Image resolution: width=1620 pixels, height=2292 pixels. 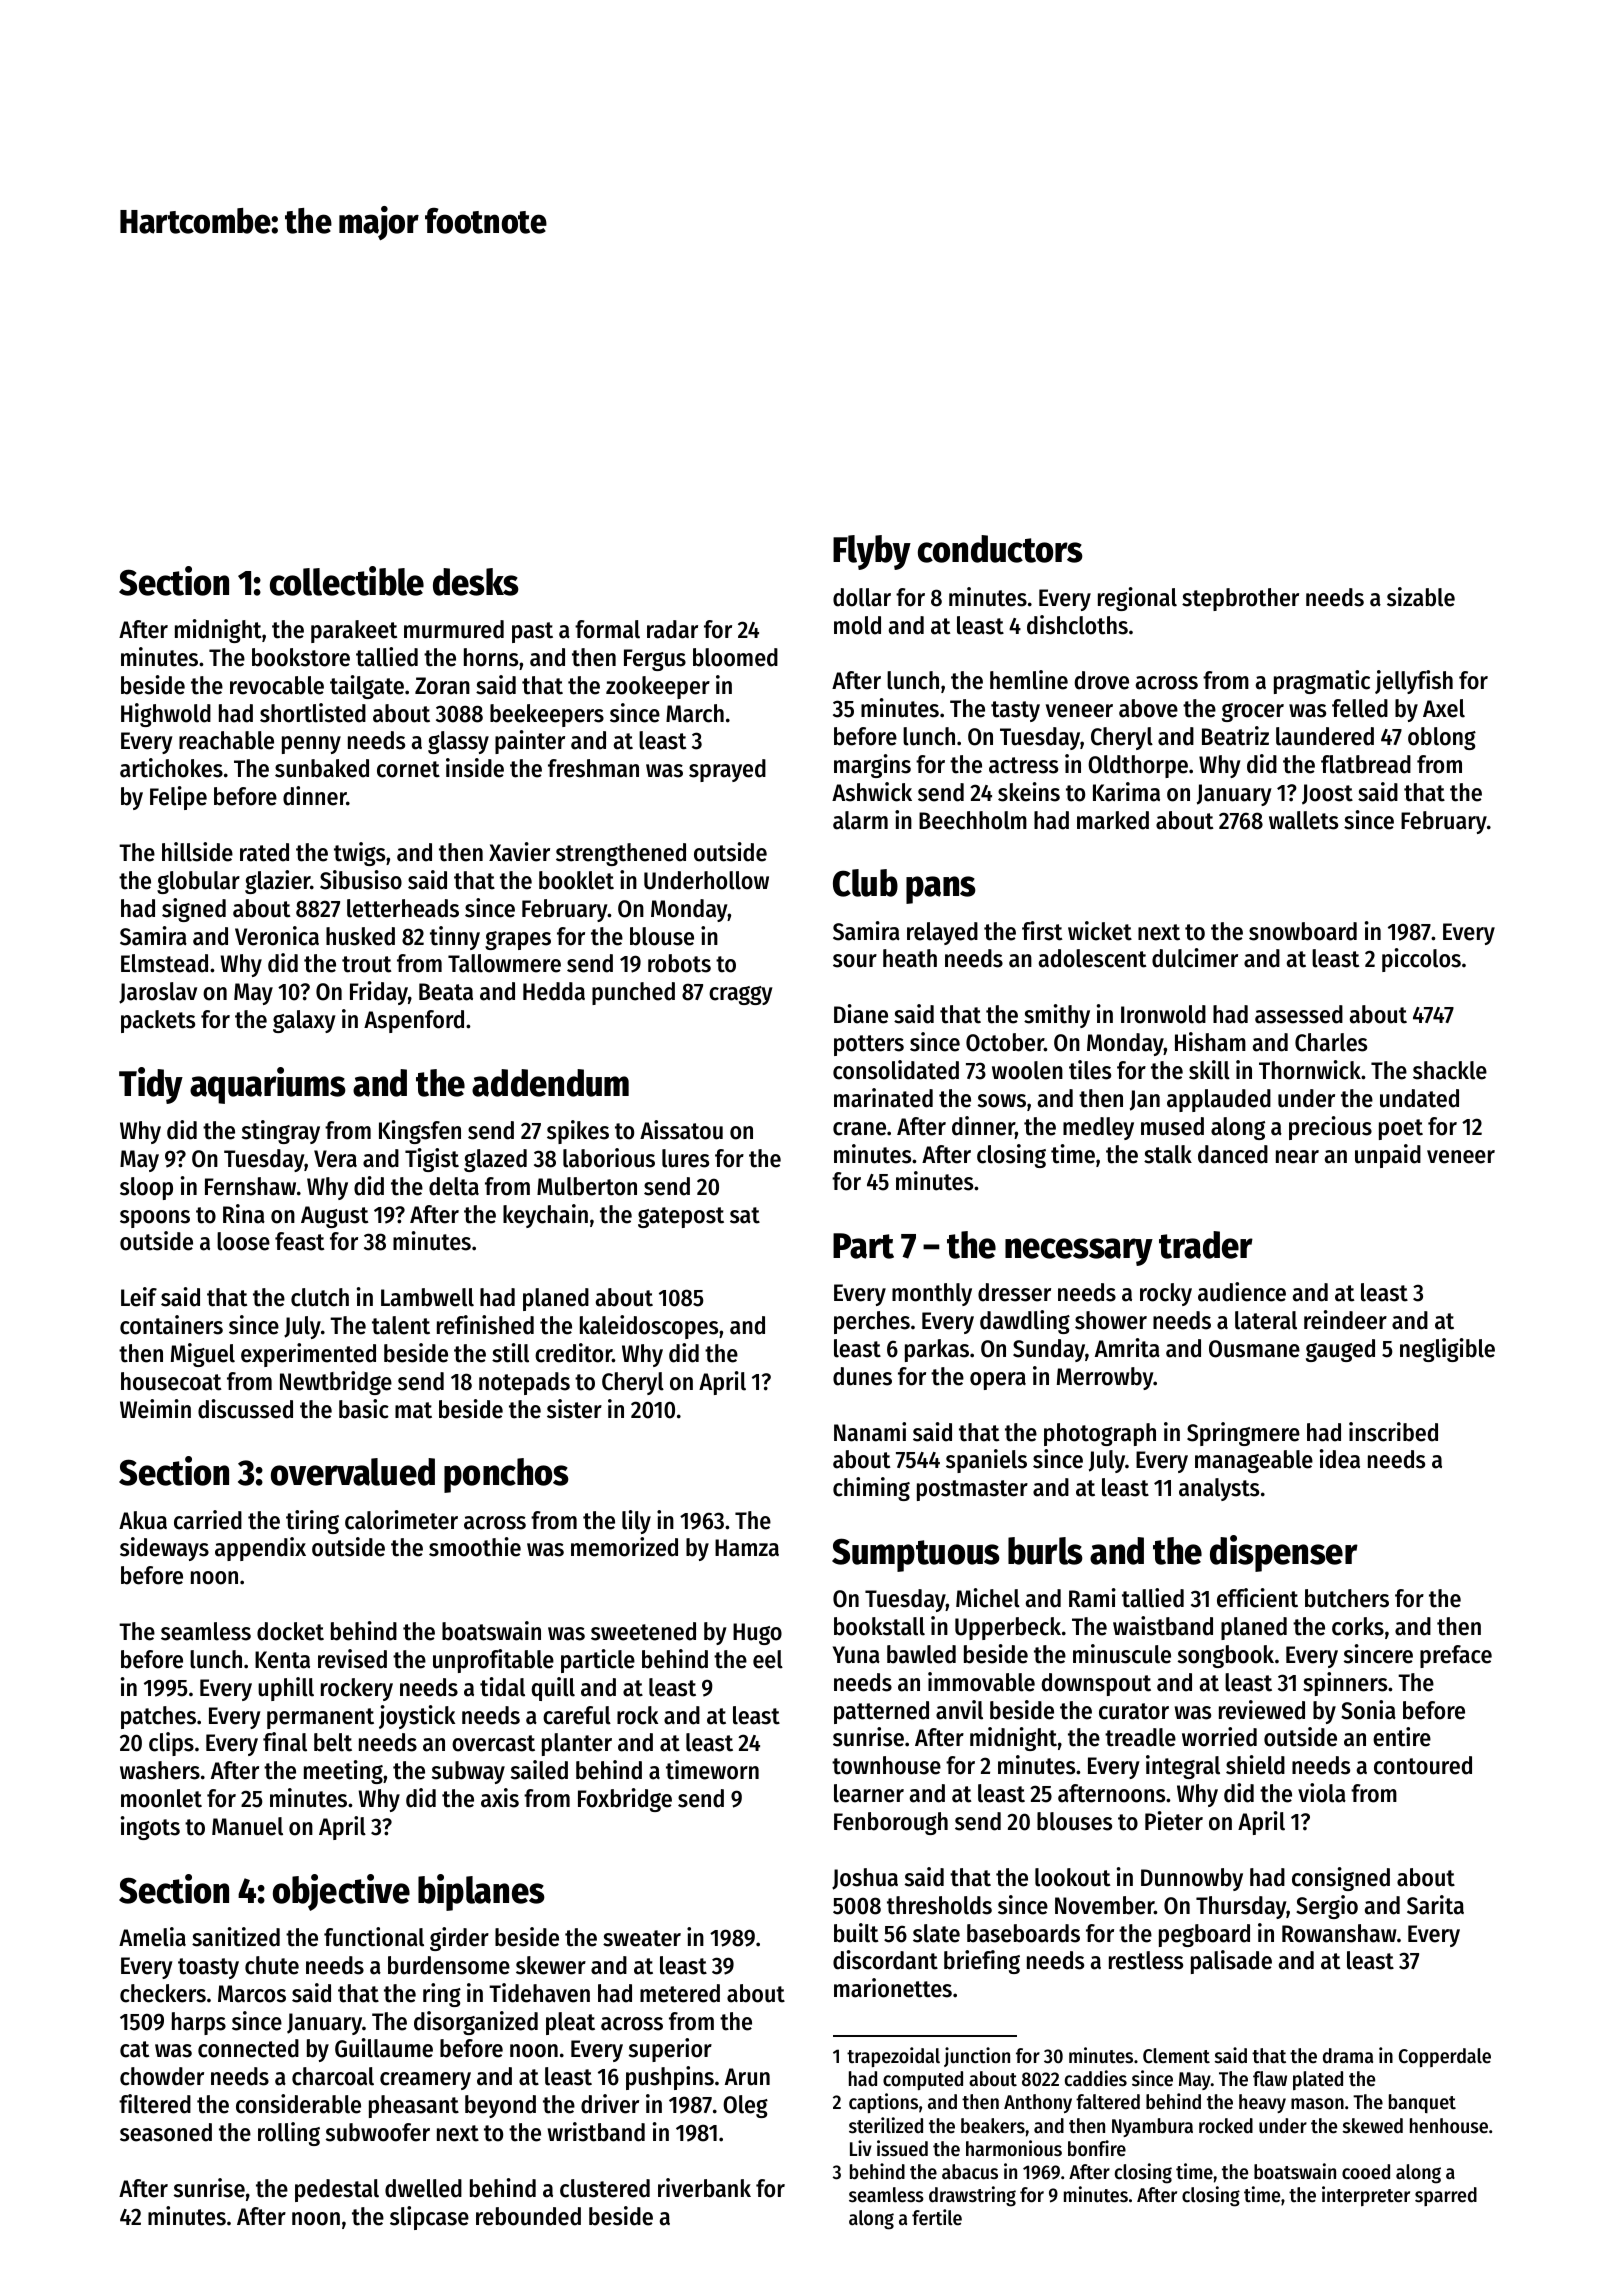 What do you see at coordinates (1138, 766) in the screenshot?
I see `Oldthorpe` at bounding box center [1138, 766].
